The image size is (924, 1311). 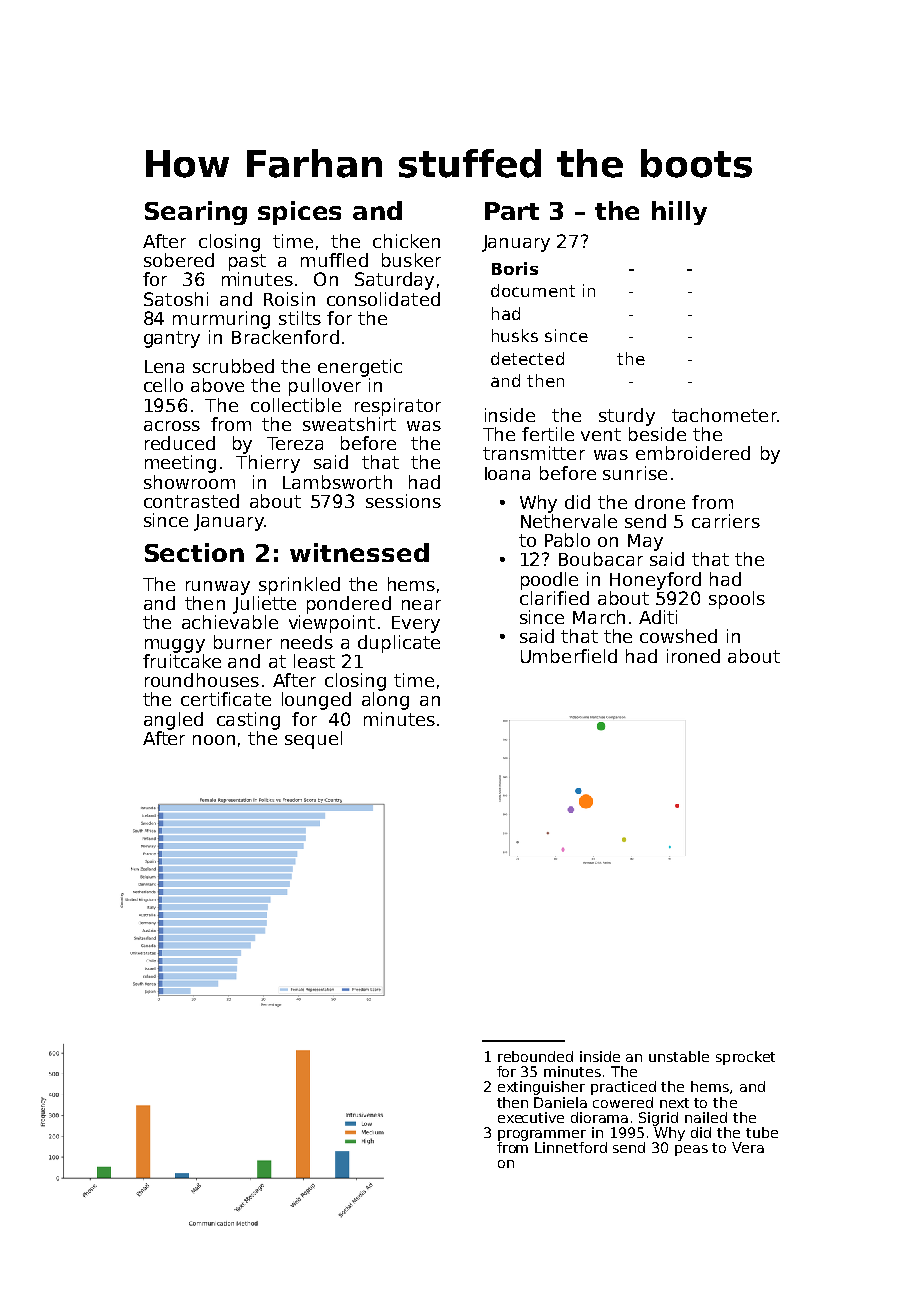 I want to click on hilly, so click(x=679, y=213).
